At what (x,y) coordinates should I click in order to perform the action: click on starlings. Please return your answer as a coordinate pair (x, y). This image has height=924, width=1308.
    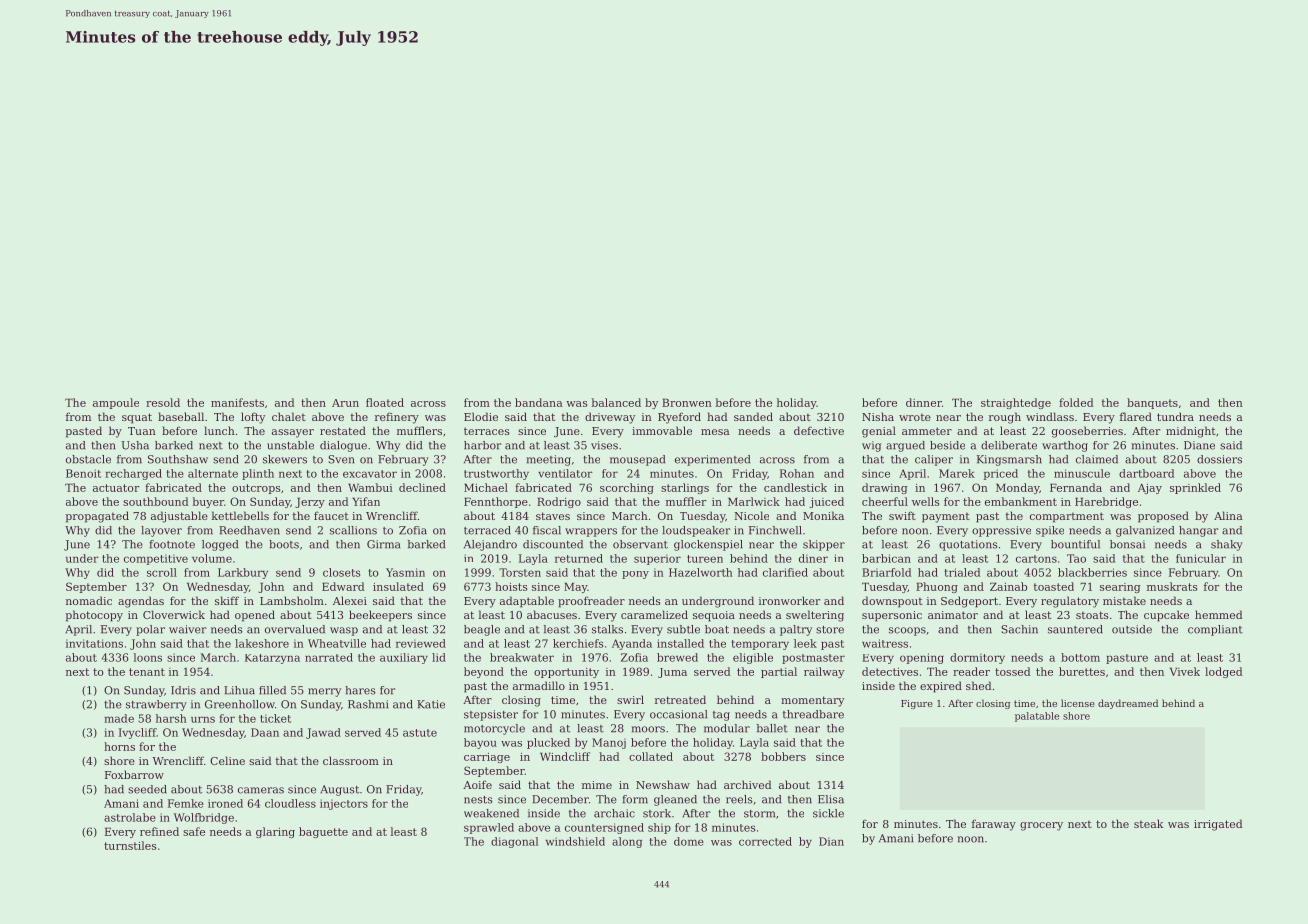
    Looking at the image, I should click on (685, 488).
